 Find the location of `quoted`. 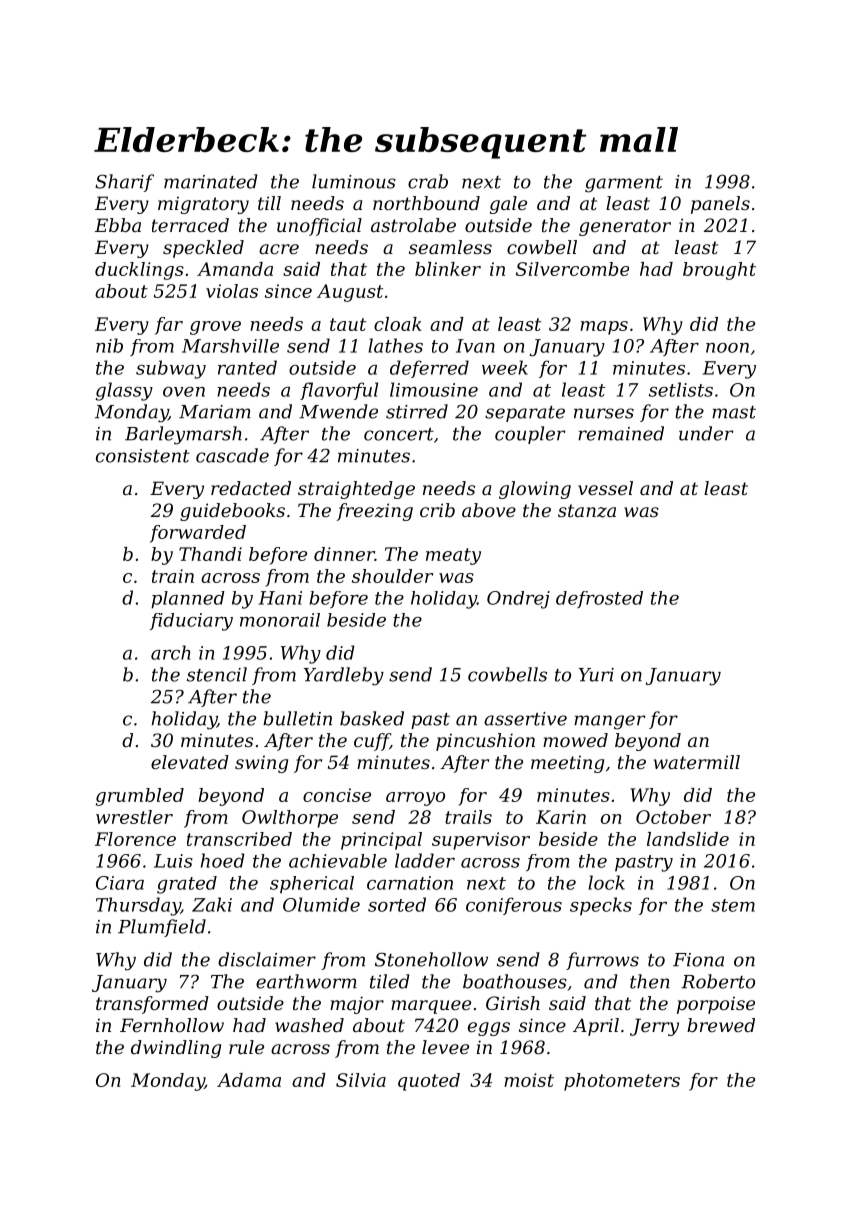

quoted is located at coordinates (429, 1082).
